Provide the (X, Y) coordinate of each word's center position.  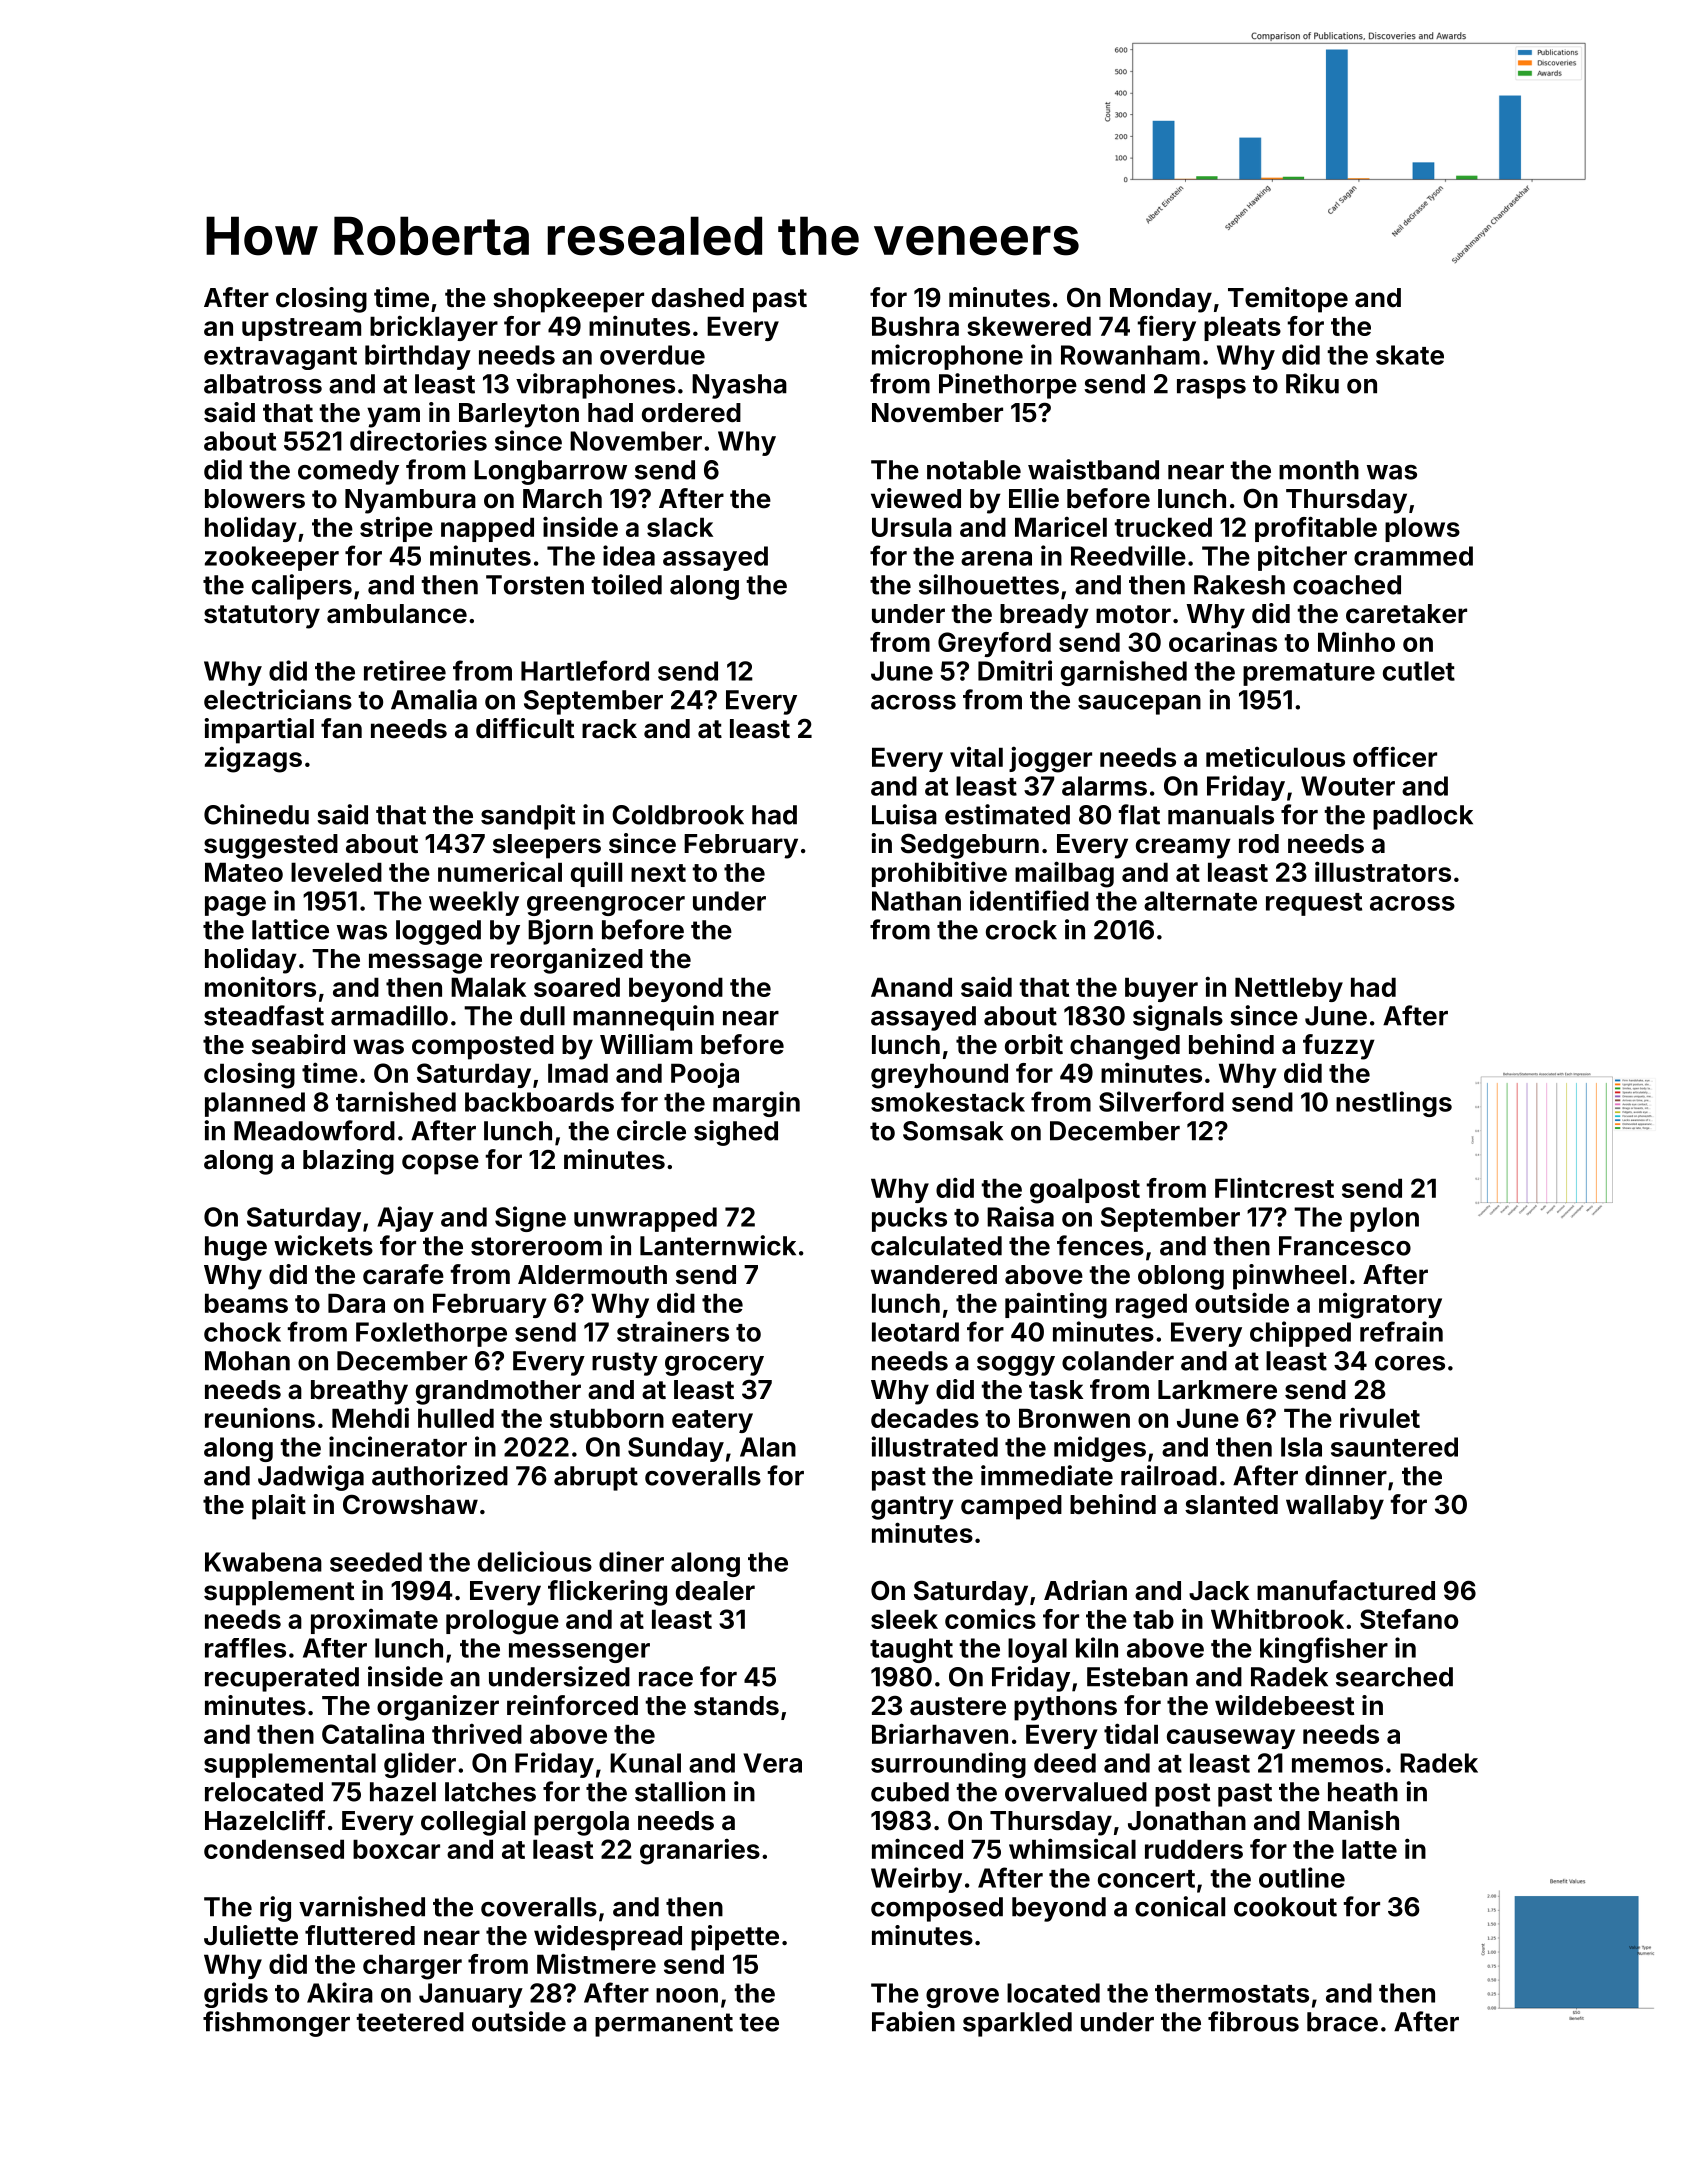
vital (976, 757)
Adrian (1085, 1590)
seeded (376, 1562)
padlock (1423, 817)
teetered (410, 2022)
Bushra (915, 326)
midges (1100, 1449)
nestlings (1394, 1104)
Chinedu (256, 814)
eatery (712, 1421)
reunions (260, 1417)
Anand (911, 987)
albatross (263, 384)
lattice (290, 929)
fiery (1166, 328)
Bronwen (1074, 1418)
